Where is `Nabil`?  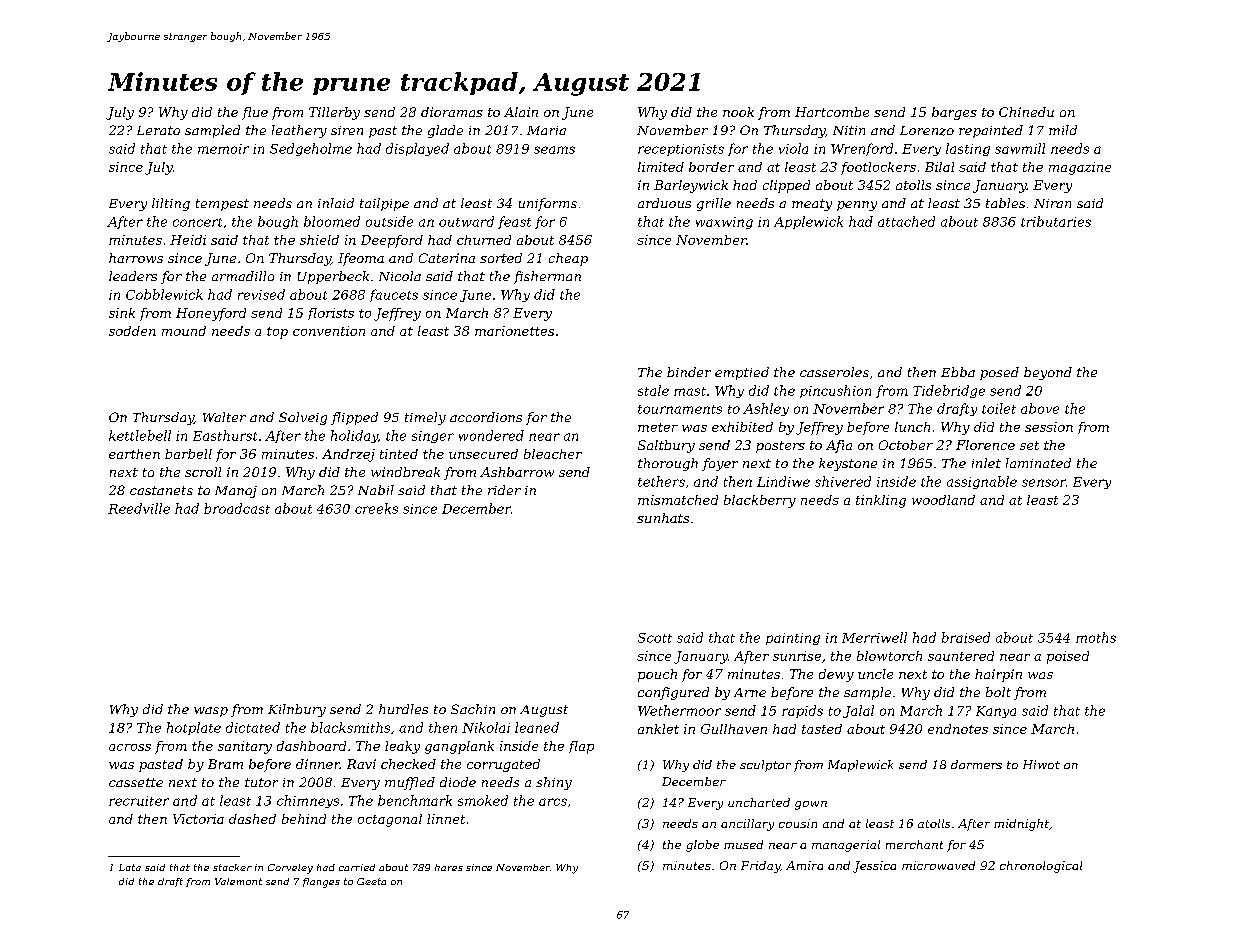
Nabil is located at coordinates (376, 490).
